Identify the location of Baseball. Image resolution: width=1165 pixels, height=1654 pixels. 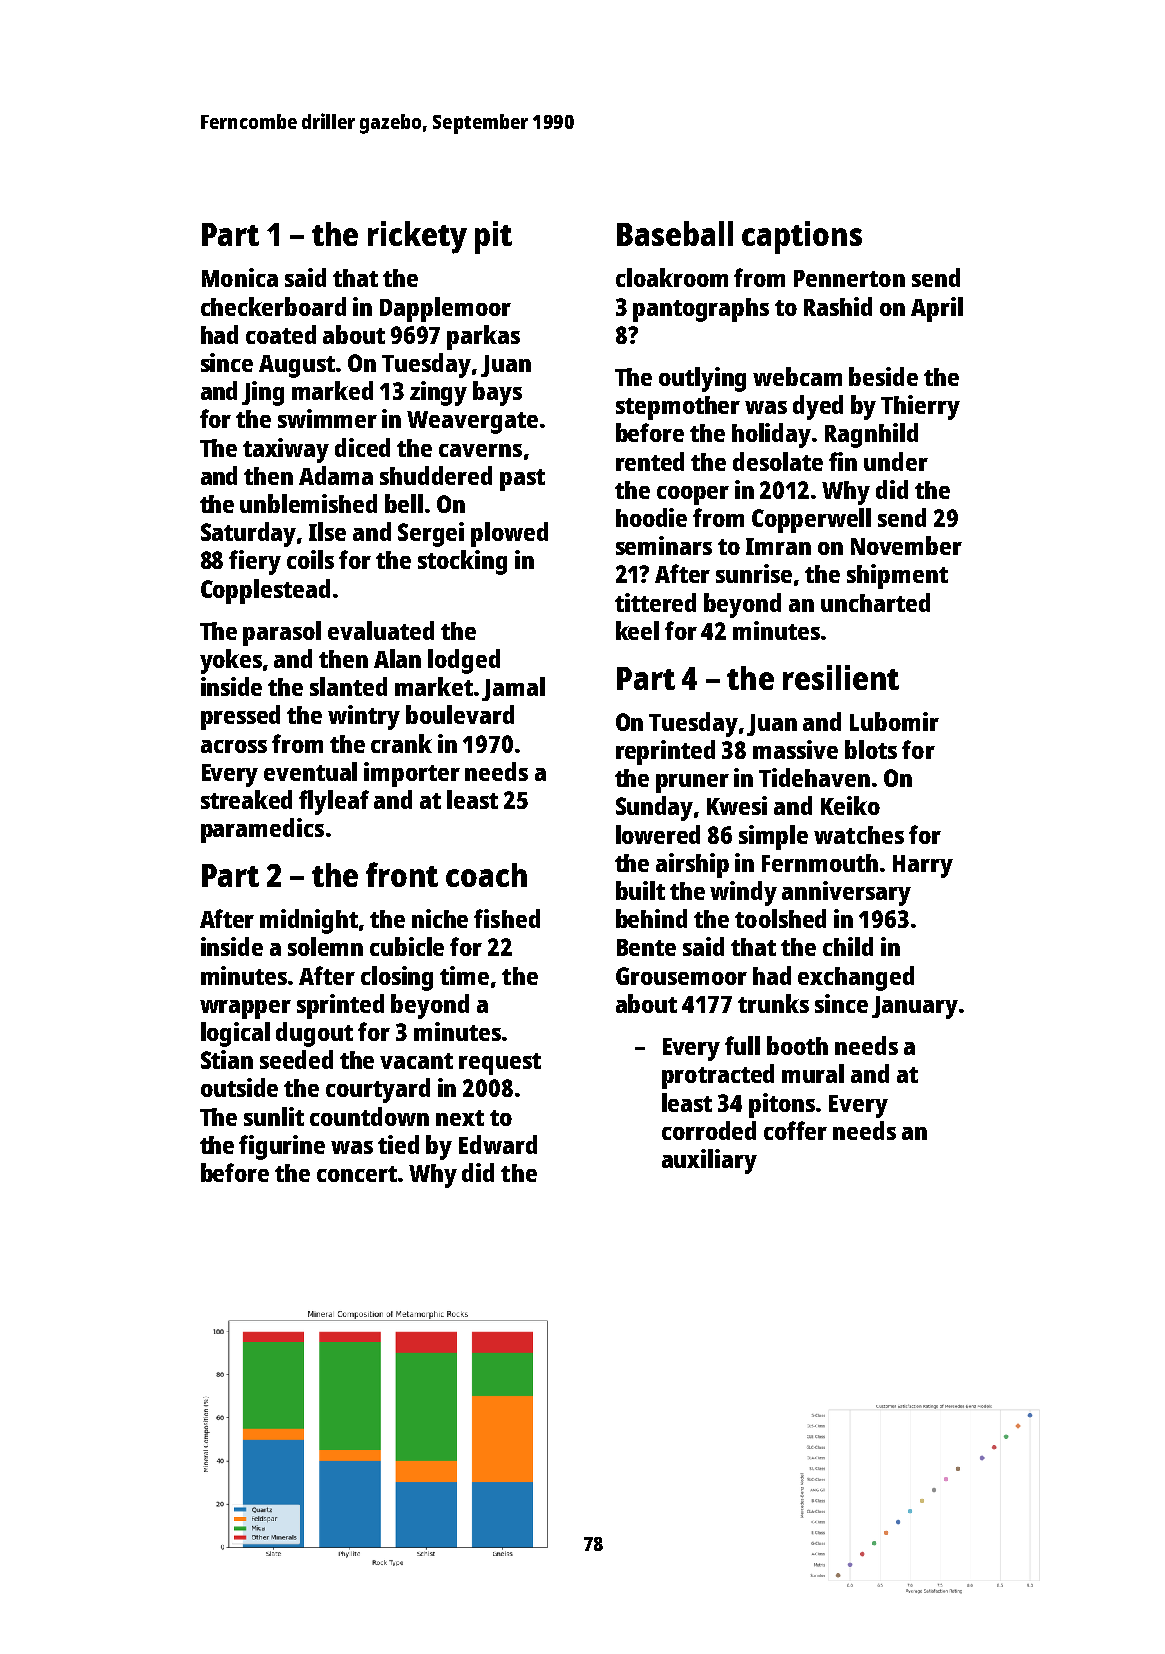
(675, 233).
